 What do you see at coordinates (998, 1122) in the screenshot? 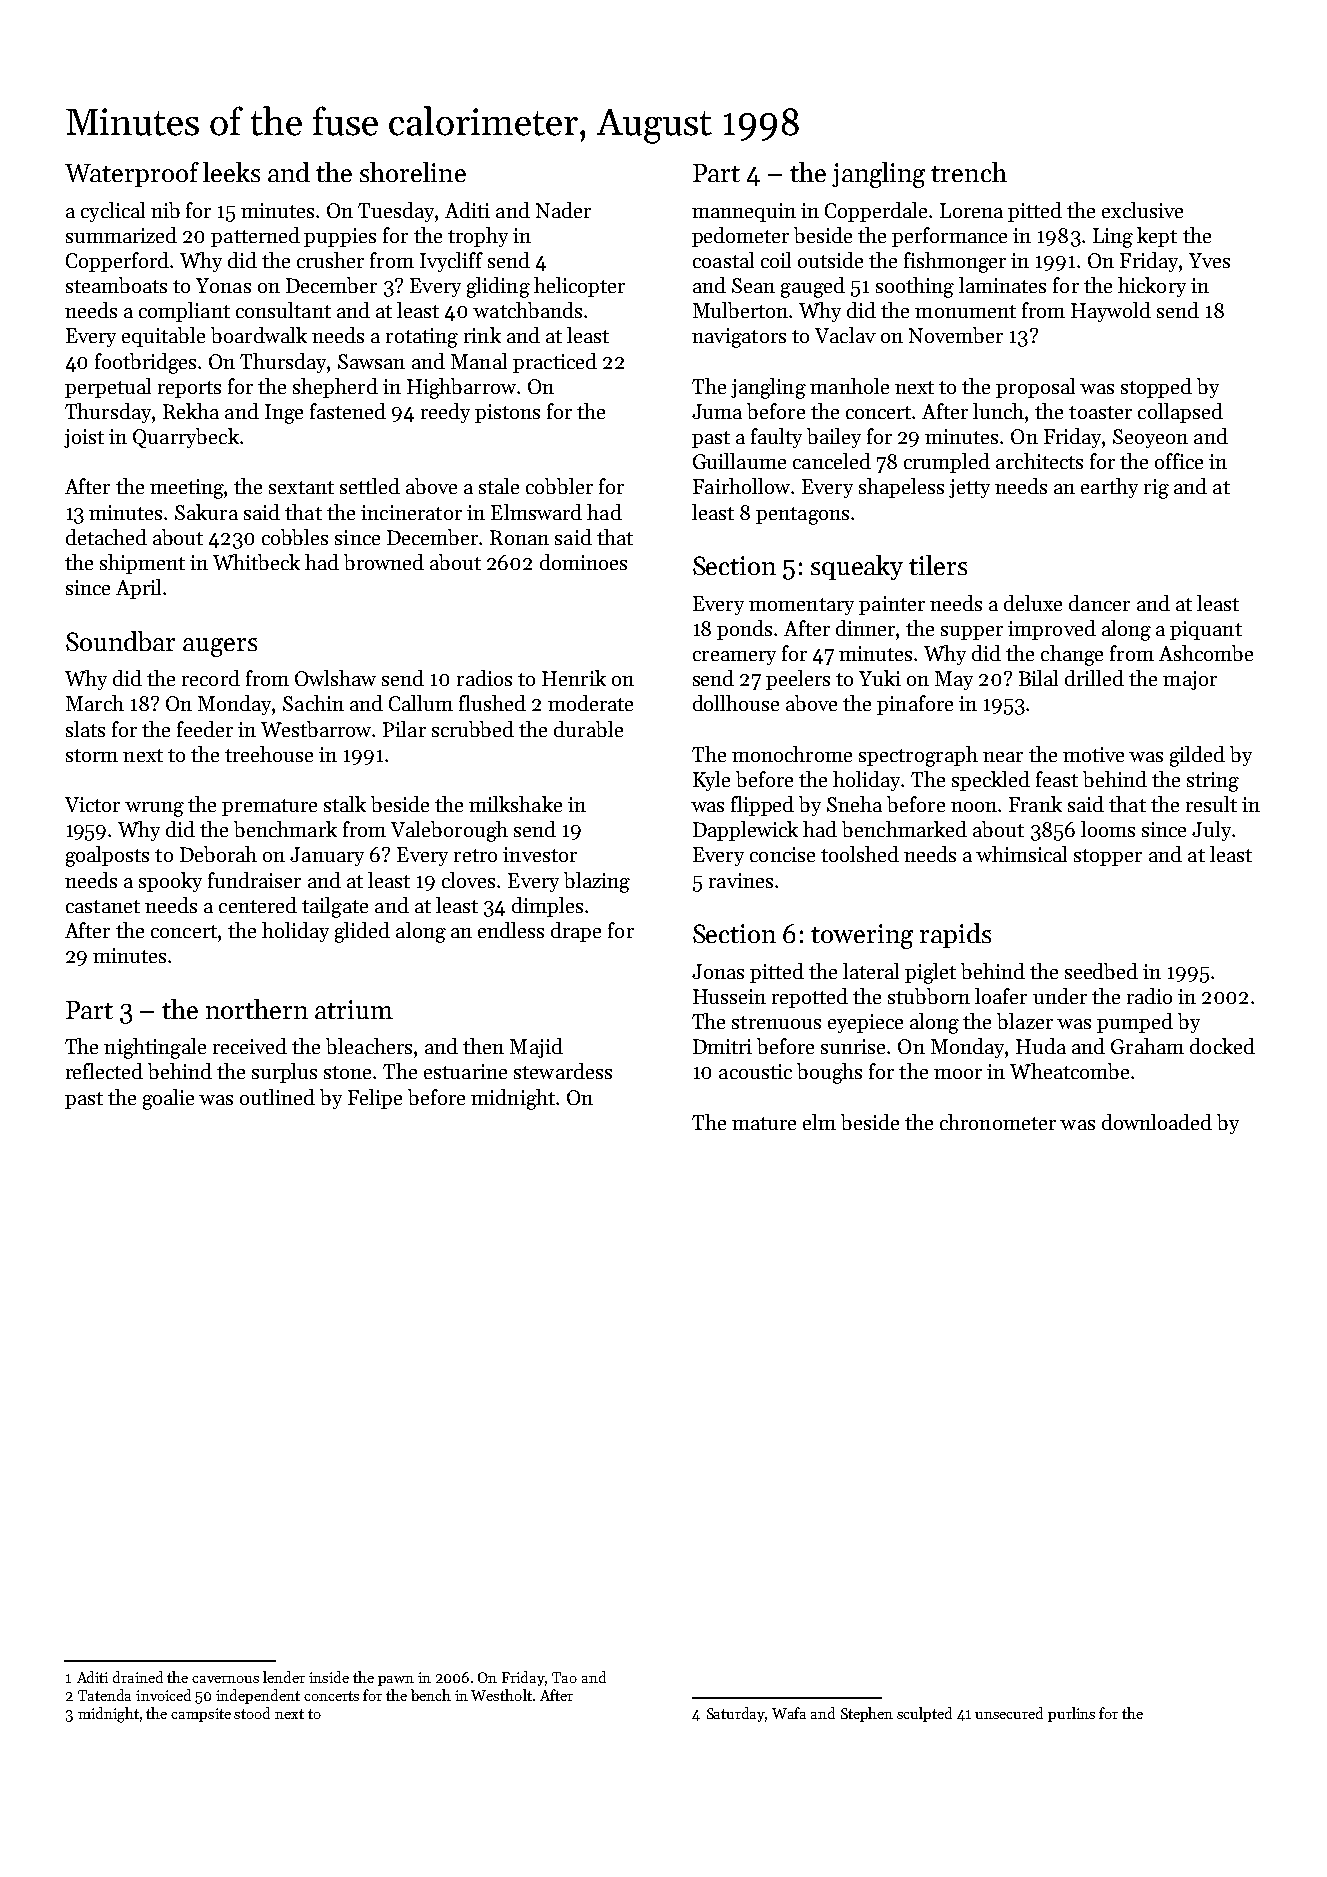
I see `chronometer` at bounding box center [998, 1122].
